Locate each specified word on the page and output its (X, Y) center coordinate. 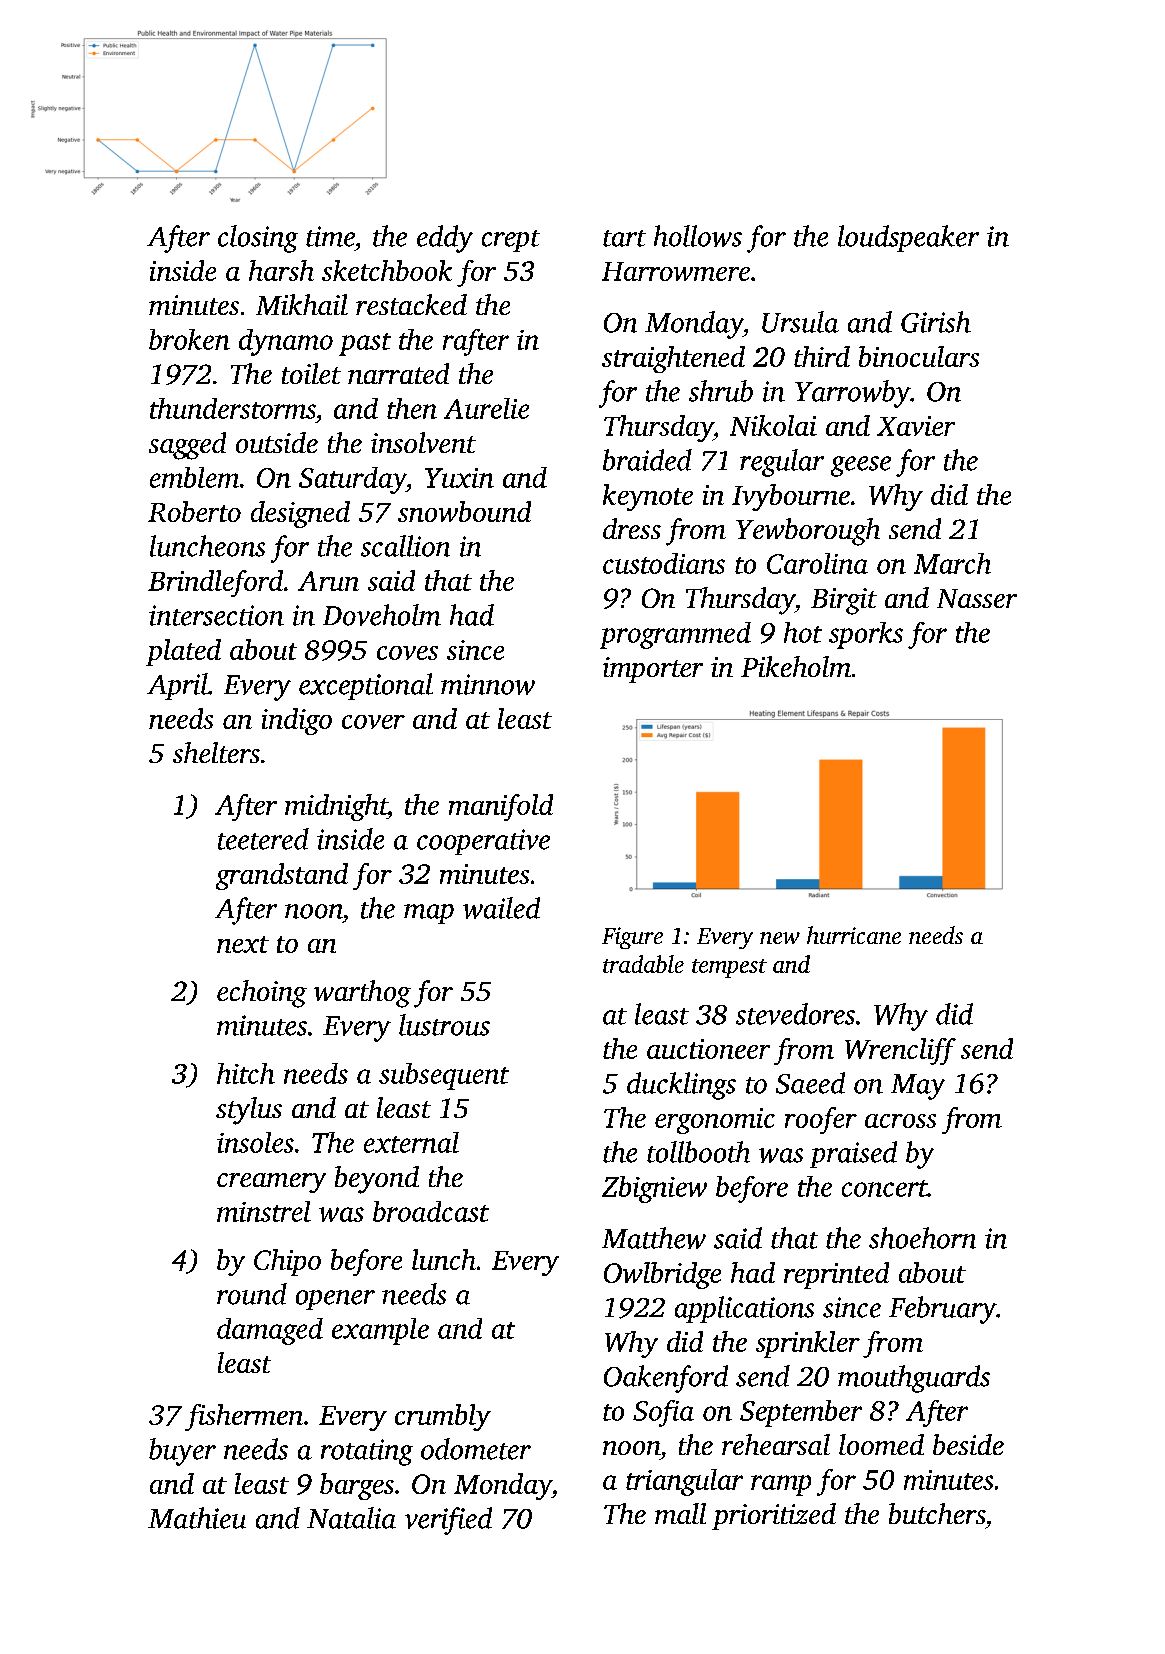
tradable (643, 964)
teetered (263, 839)
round (252, 1294)
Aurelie (486, 408)
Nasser (977, 598)
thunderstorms (233, 408)
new (780, 938)
